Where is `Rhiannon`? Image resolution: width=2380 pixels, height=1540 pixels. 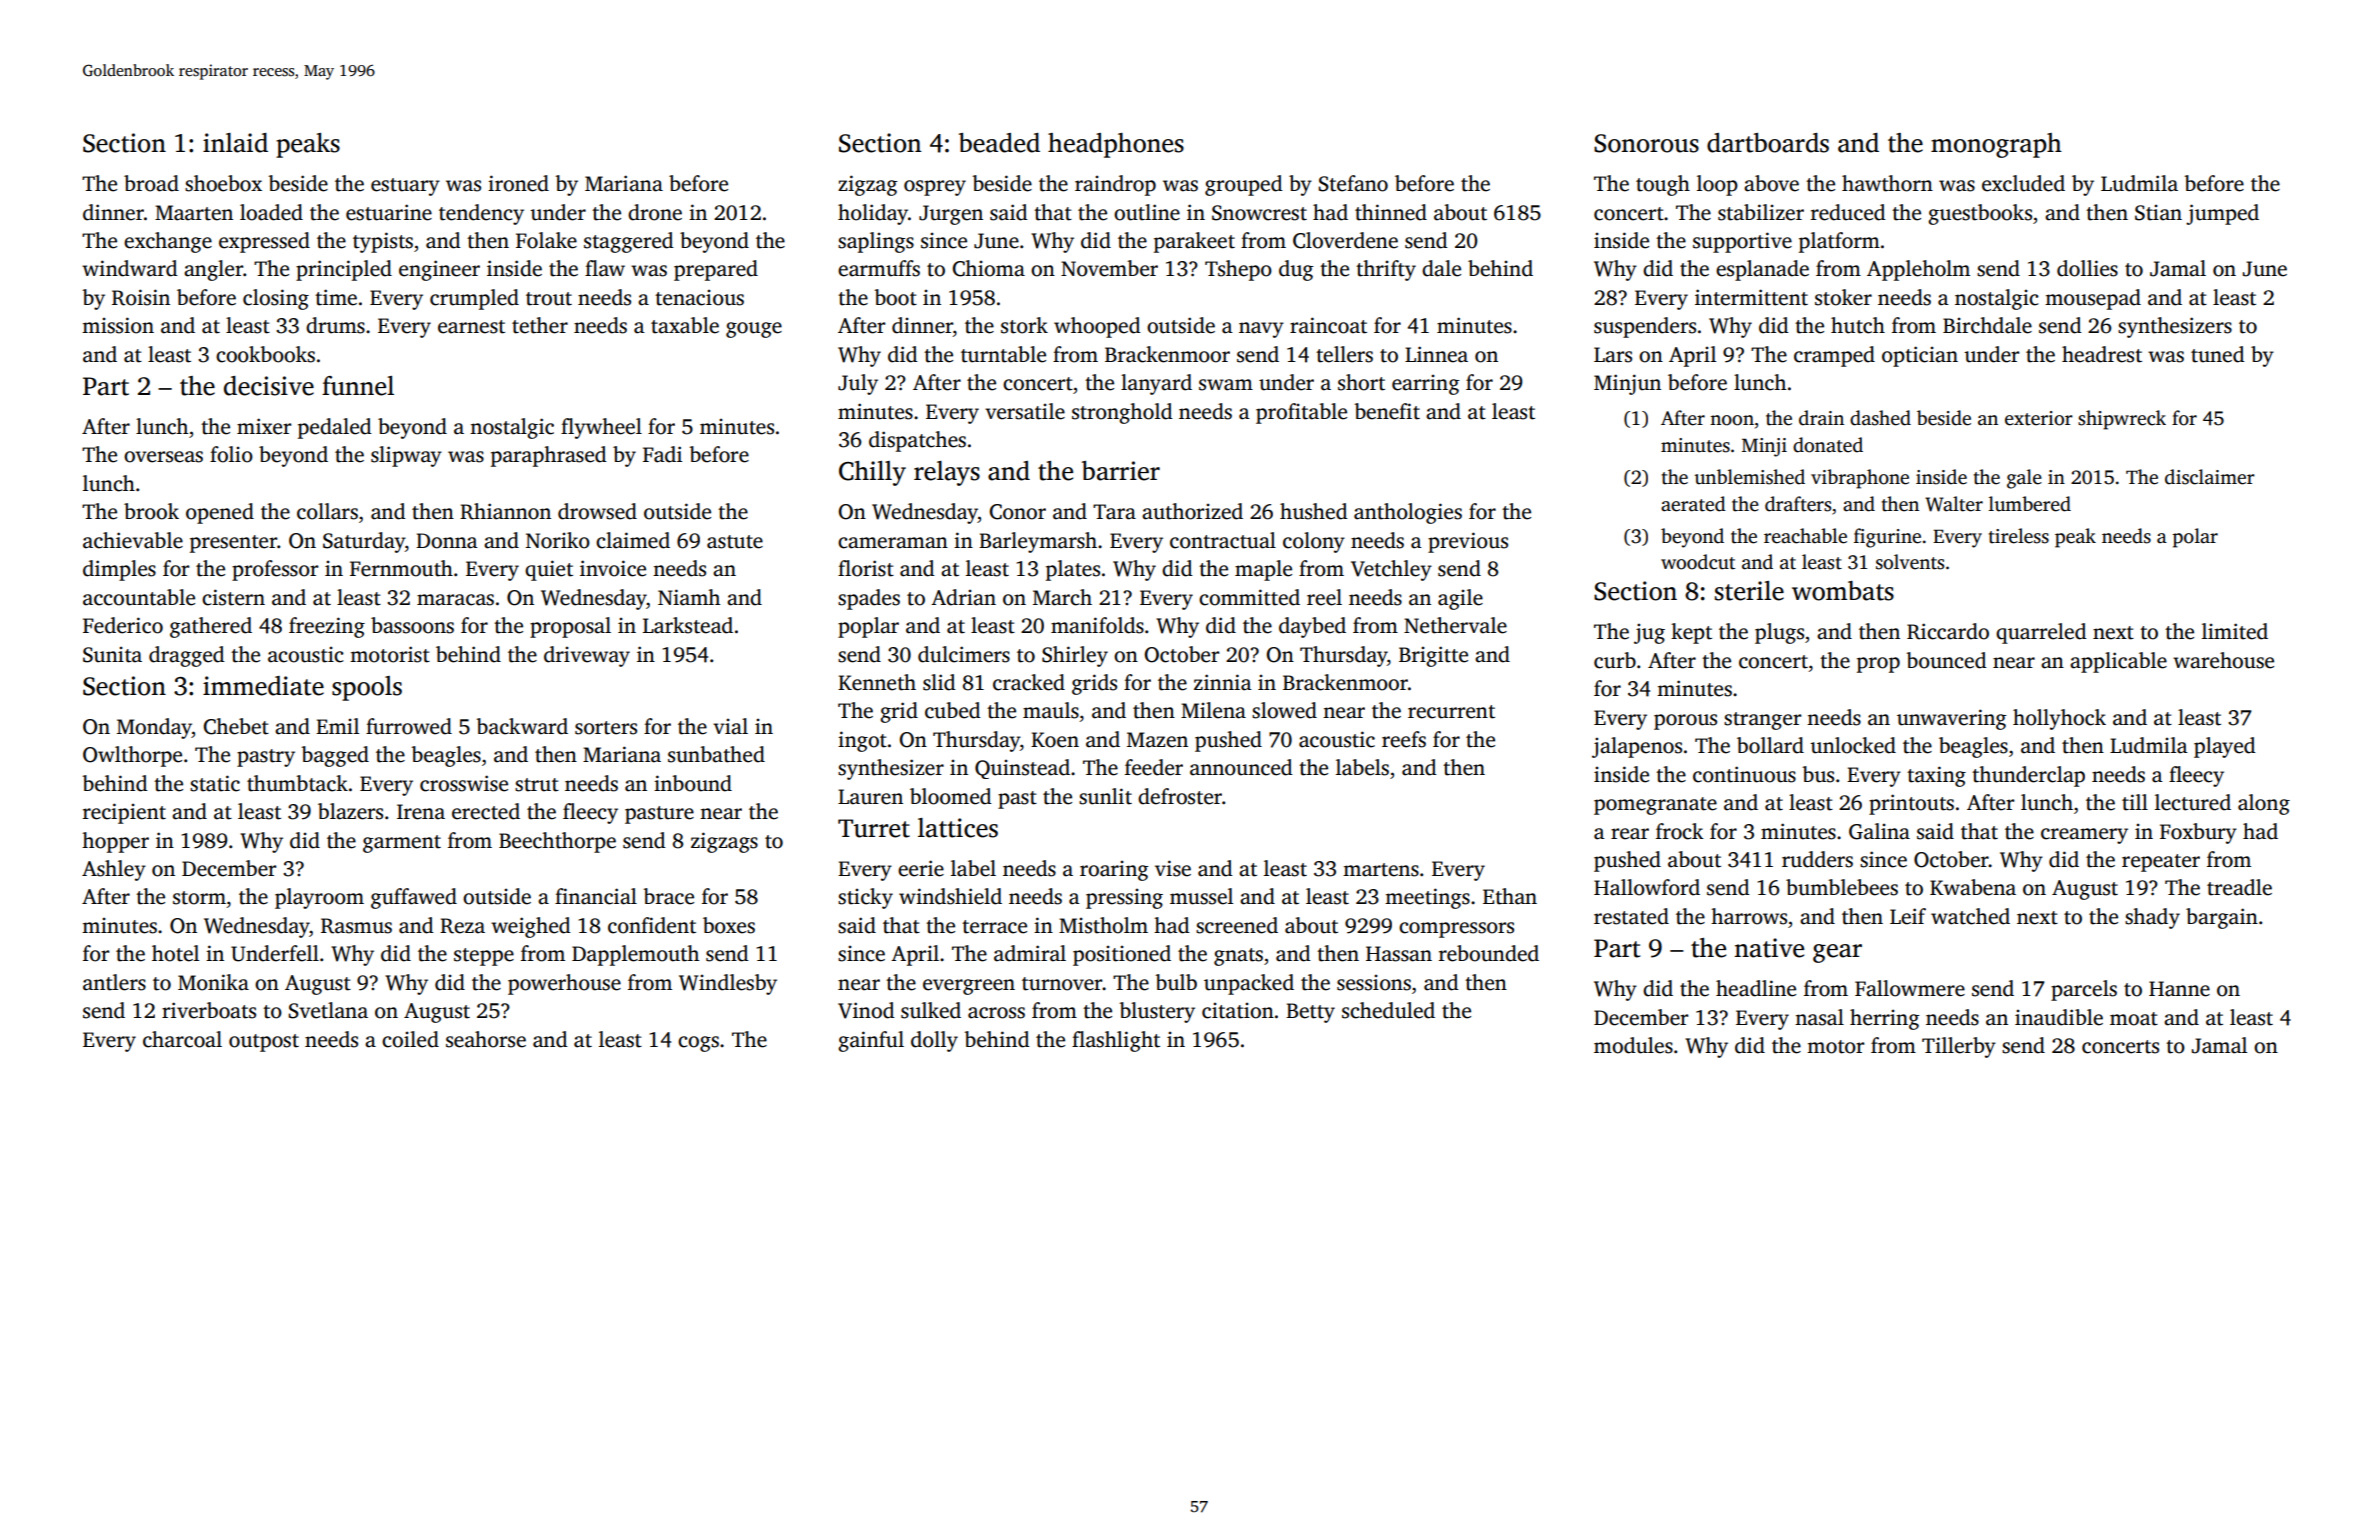 Rhiannon is located at coordinates (505, 511).
